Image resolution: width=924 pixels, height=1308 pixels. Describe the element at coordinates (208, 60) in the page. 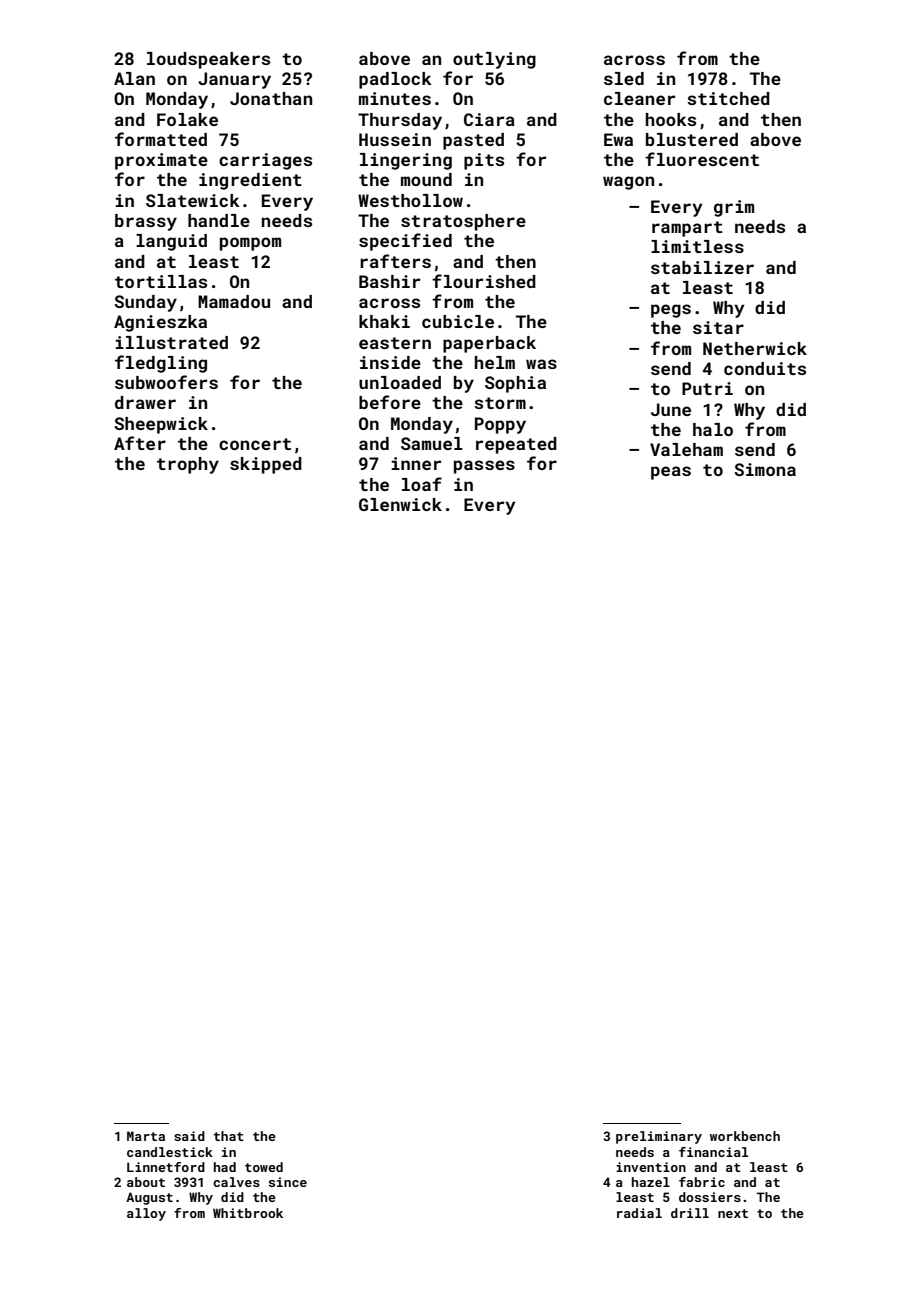

I see `loudspeakers` at that location.
